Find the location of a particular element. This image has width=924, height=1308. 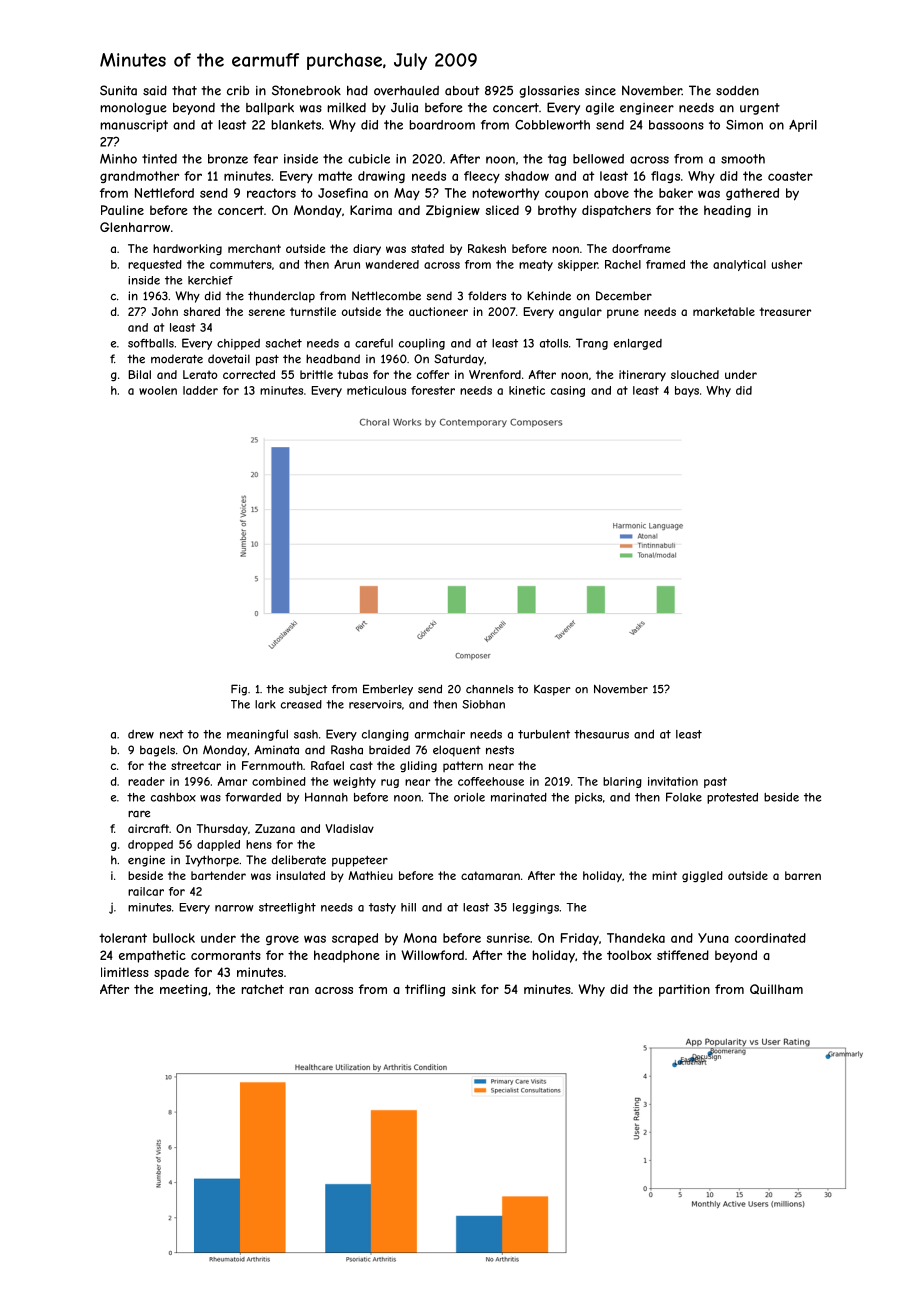

about is located at coordinates (462, 91).
